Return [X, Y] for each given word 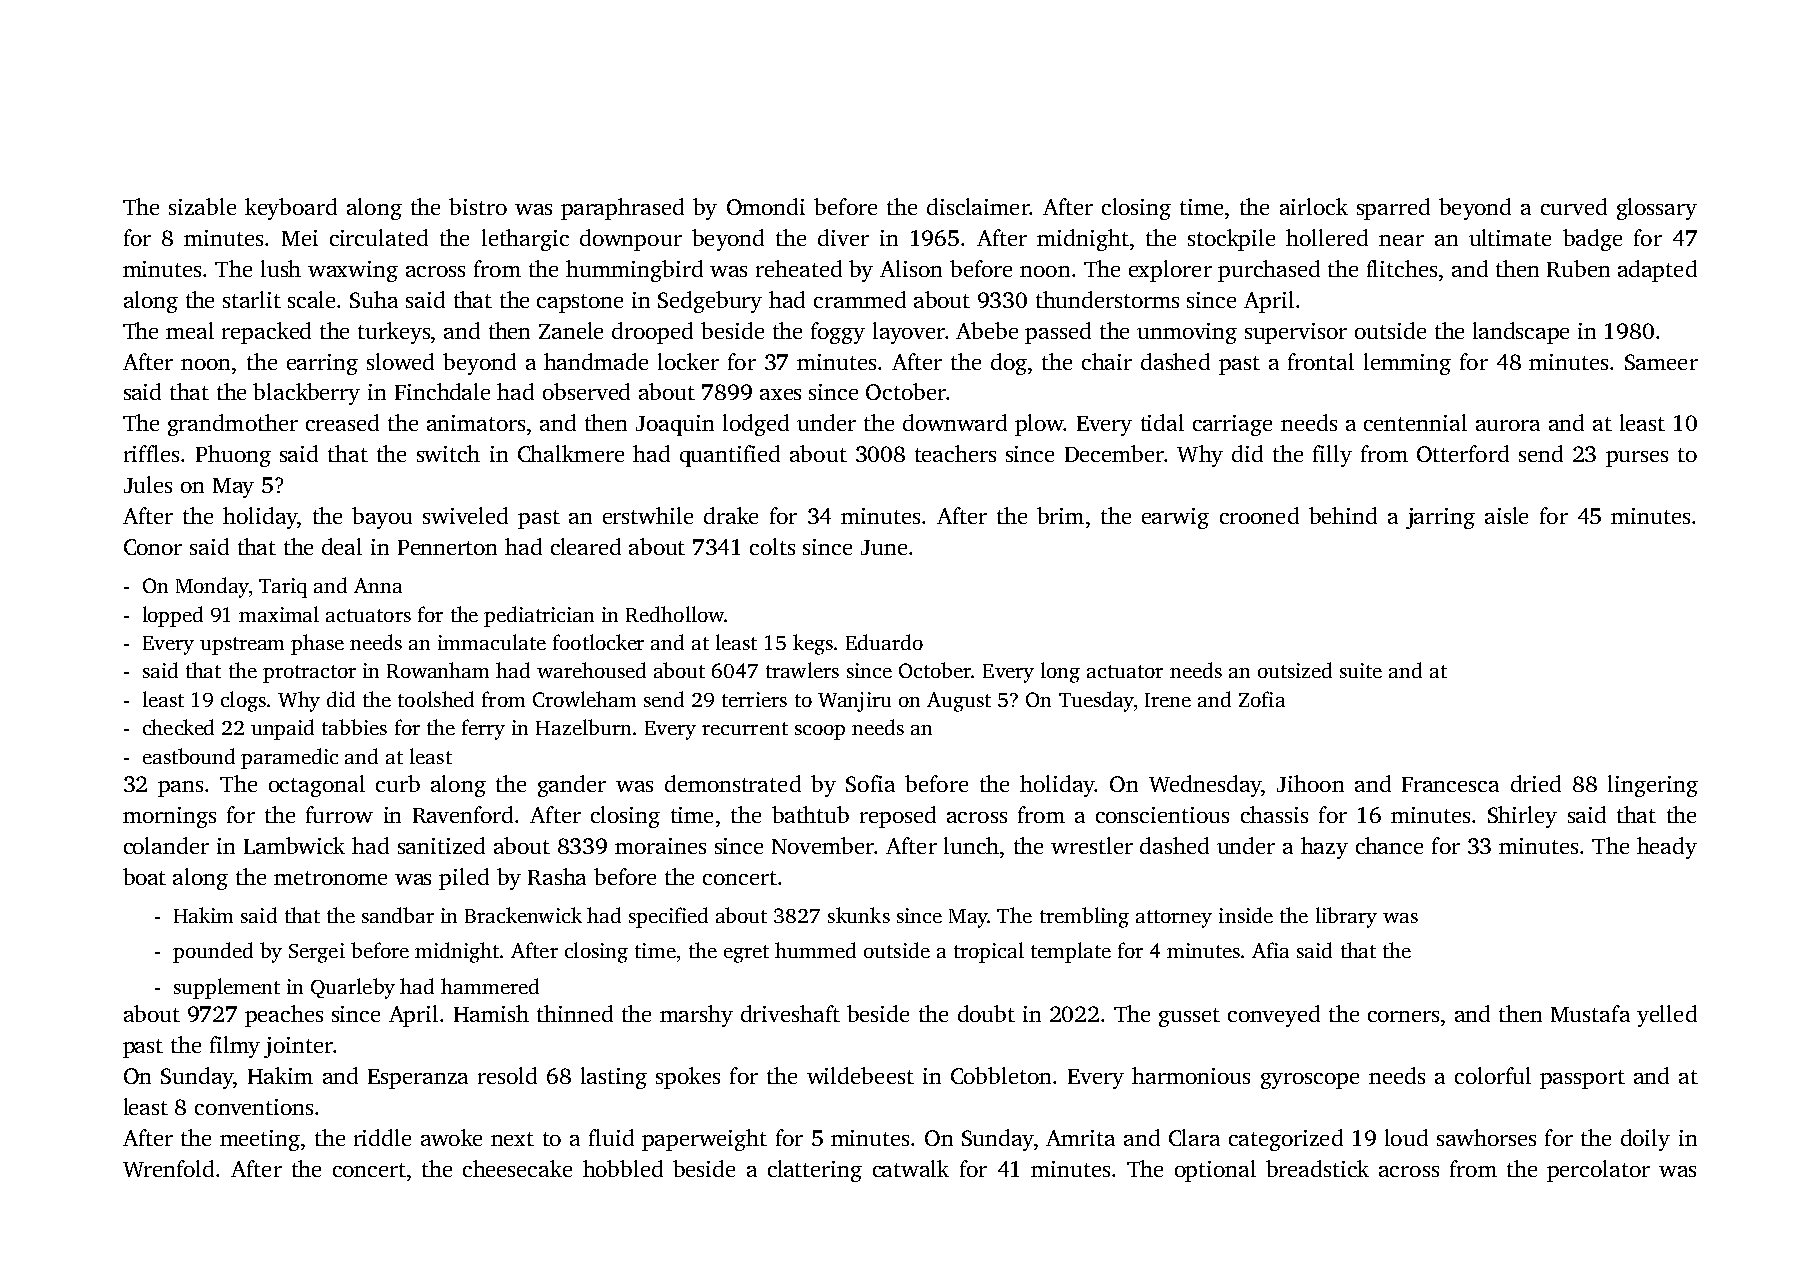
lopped [173, 616]
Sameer [1661, 362]
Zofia [1262, 699]
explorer [1170, 271]
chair [1107, 361]
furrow [339, 814]
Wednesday [1205, 786]
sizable [202, 206]
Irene [1168, 700]
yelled [1667, 1016]
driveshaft [790, 1013]
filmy [235, 1047]
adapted [1657, 271]
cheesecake [517, 1168]
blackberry [306, 394]
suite [1361, 670]
